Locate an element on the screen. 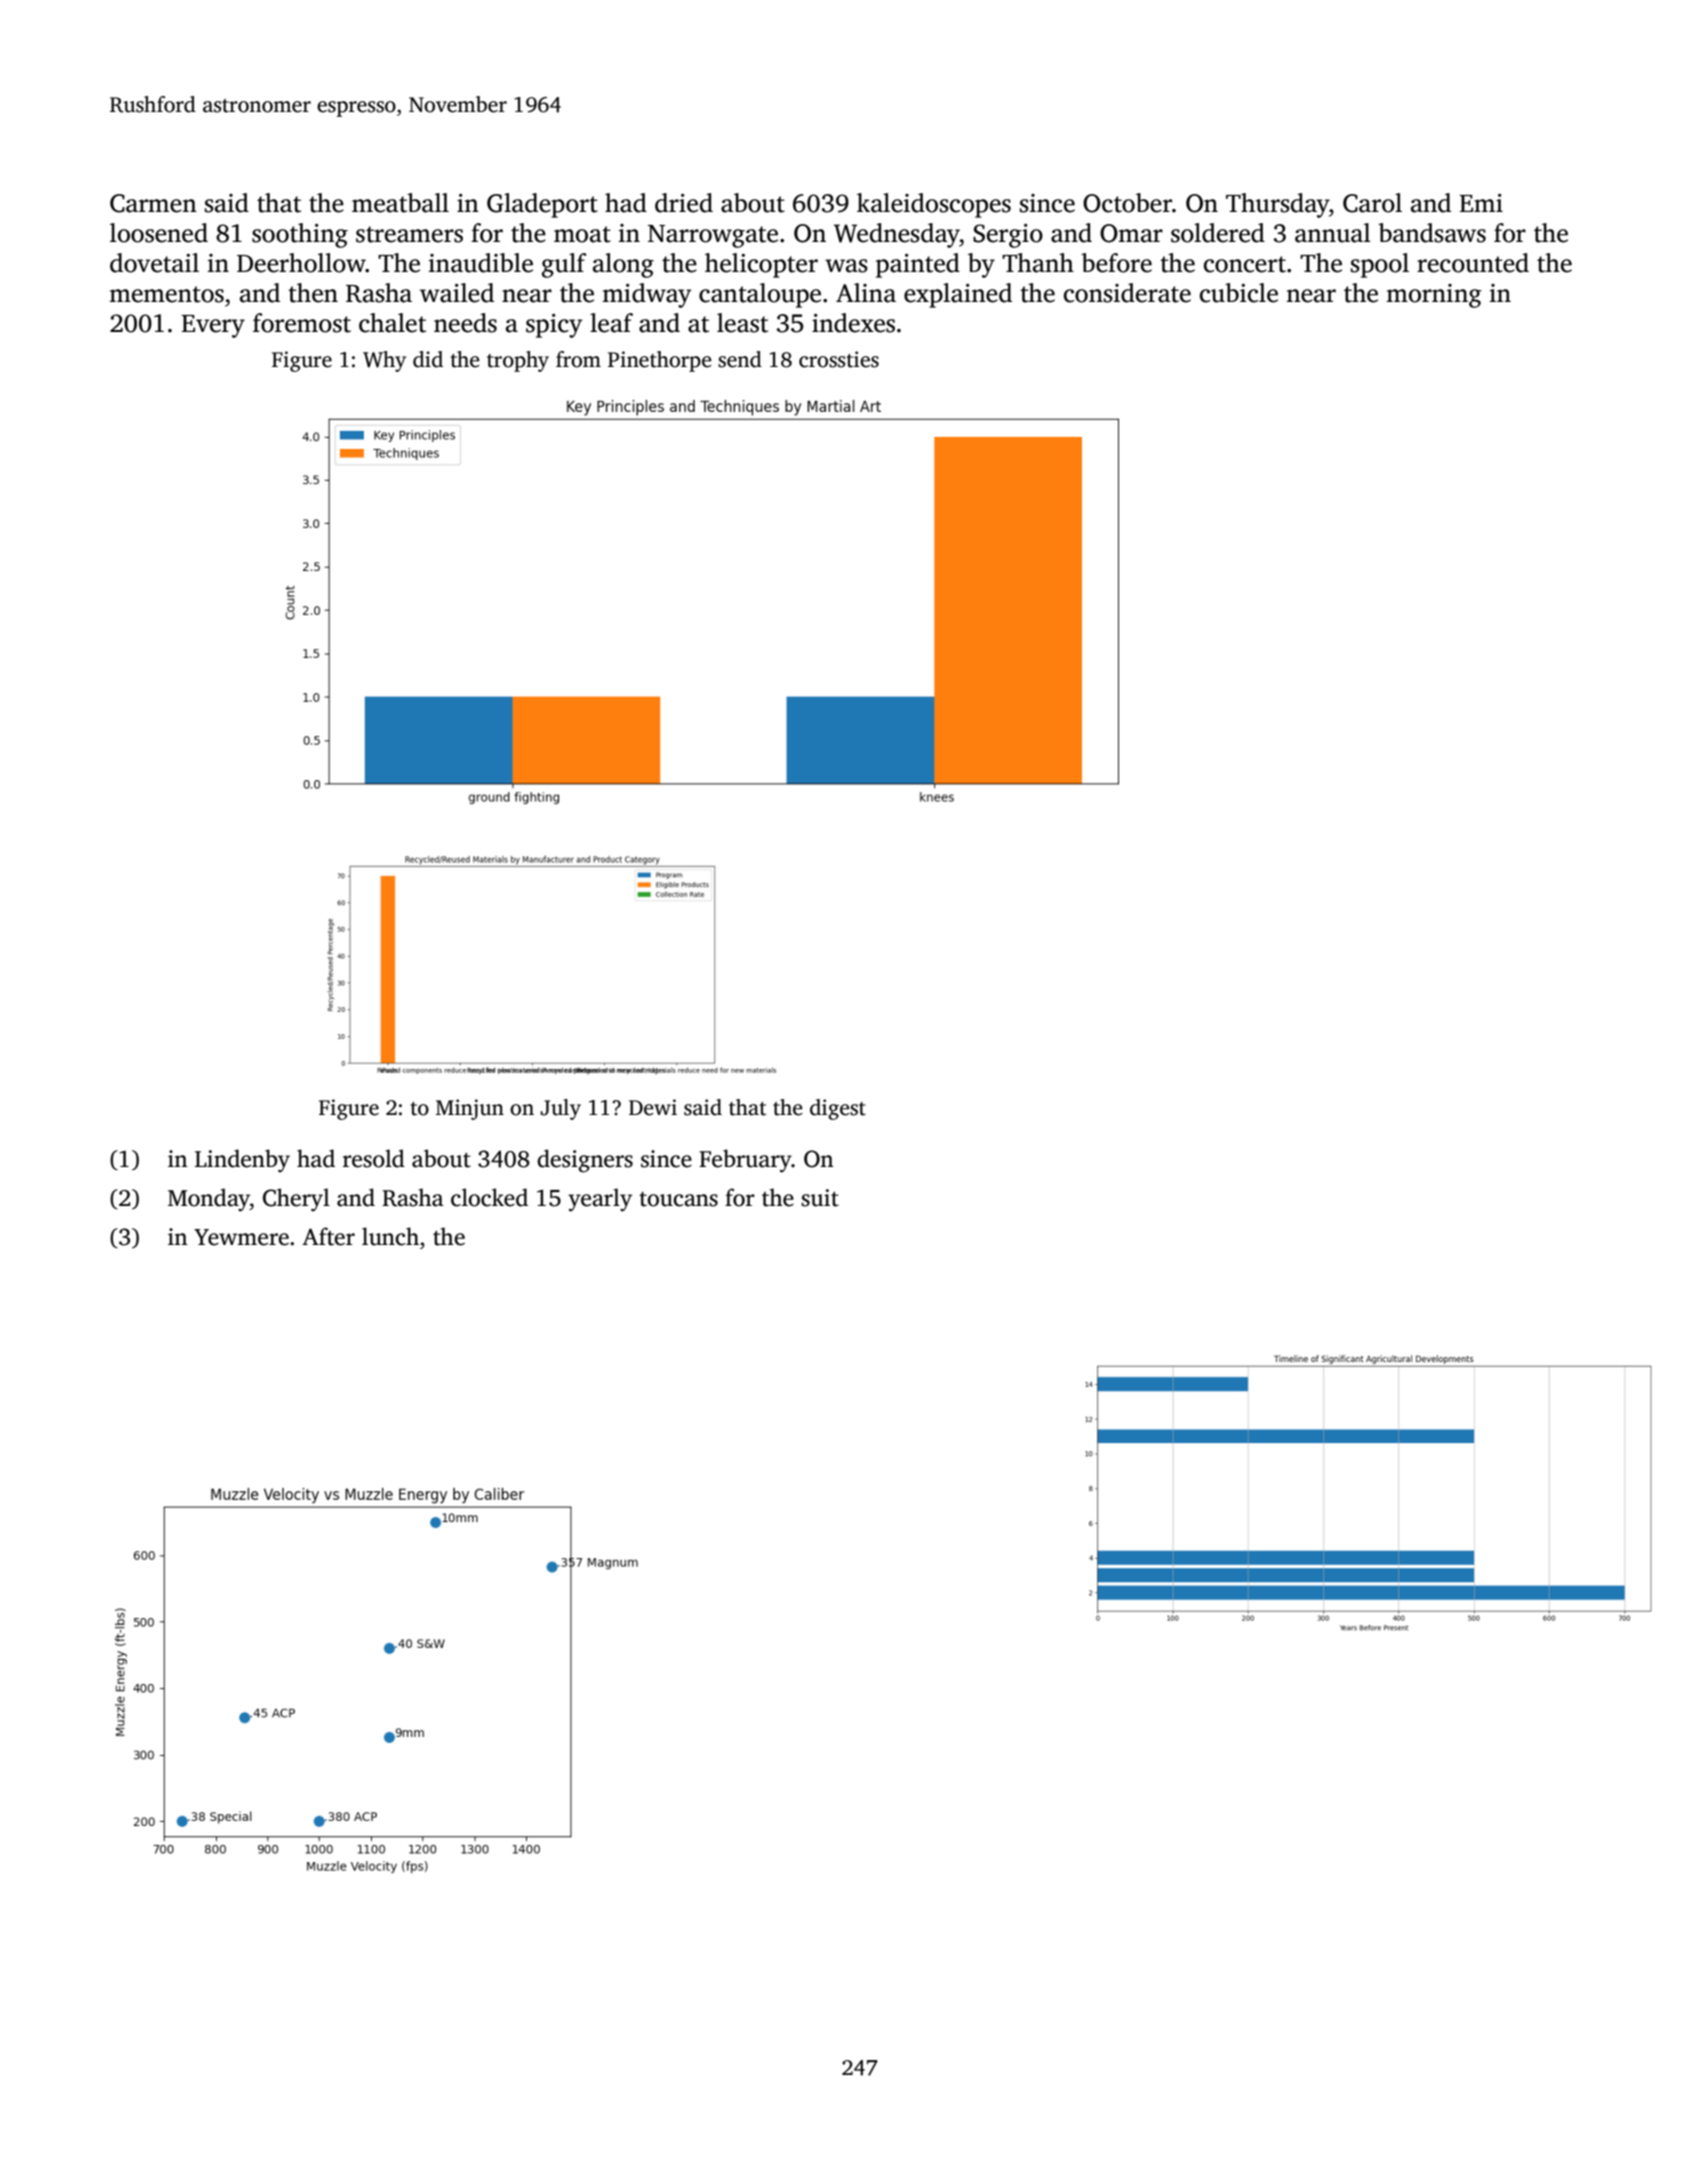  morning is located at coordinates (1434, 296).
